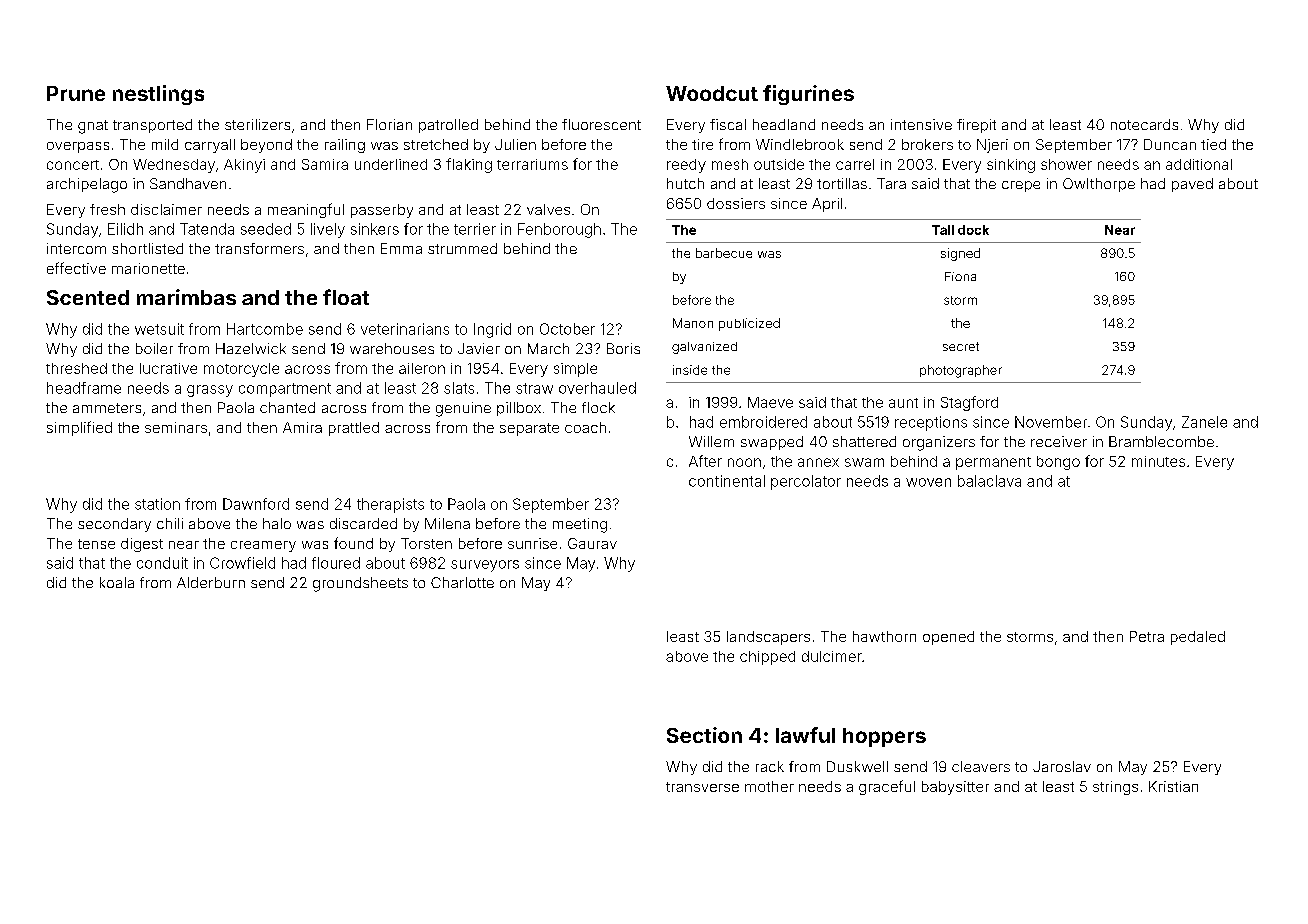  I want to click on nestlings, so click(158, 95).
